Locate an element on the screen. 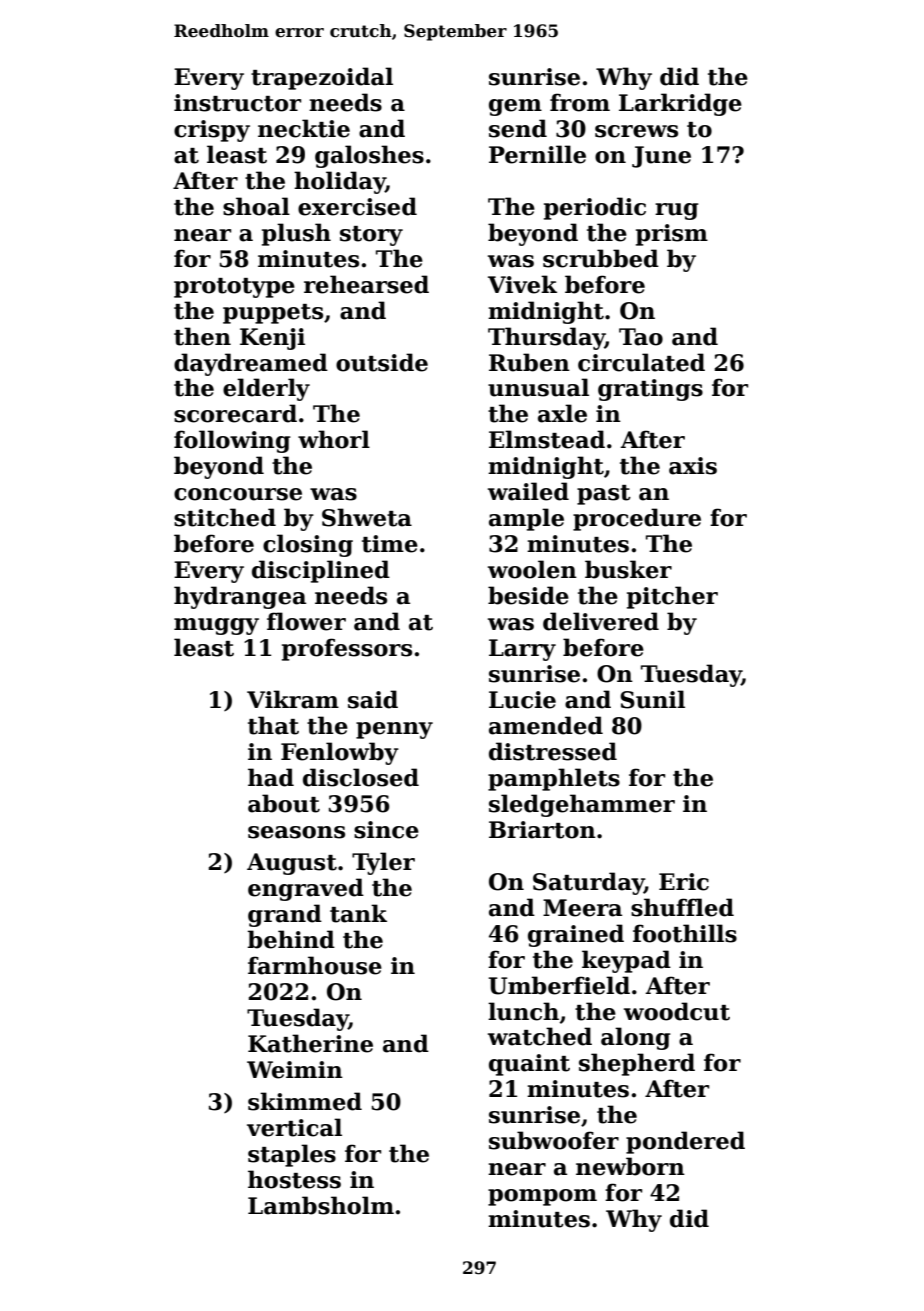  shoal is located at coordinates (256, 206).
